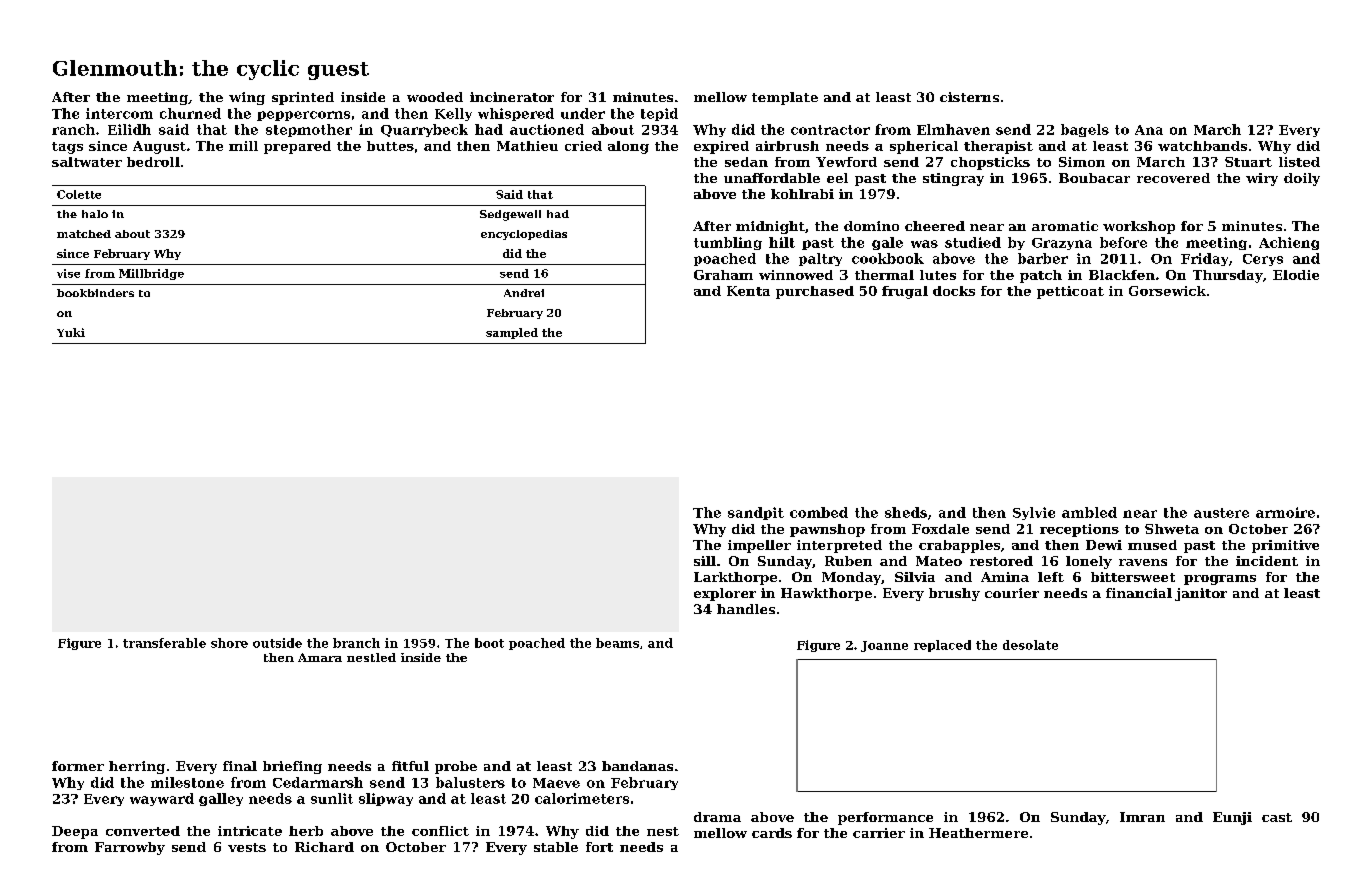 The image size is (1372, 887). What do you see at coordinates (410, 766) in the page?
I see `fitful` at bounding box center [410, 766].
